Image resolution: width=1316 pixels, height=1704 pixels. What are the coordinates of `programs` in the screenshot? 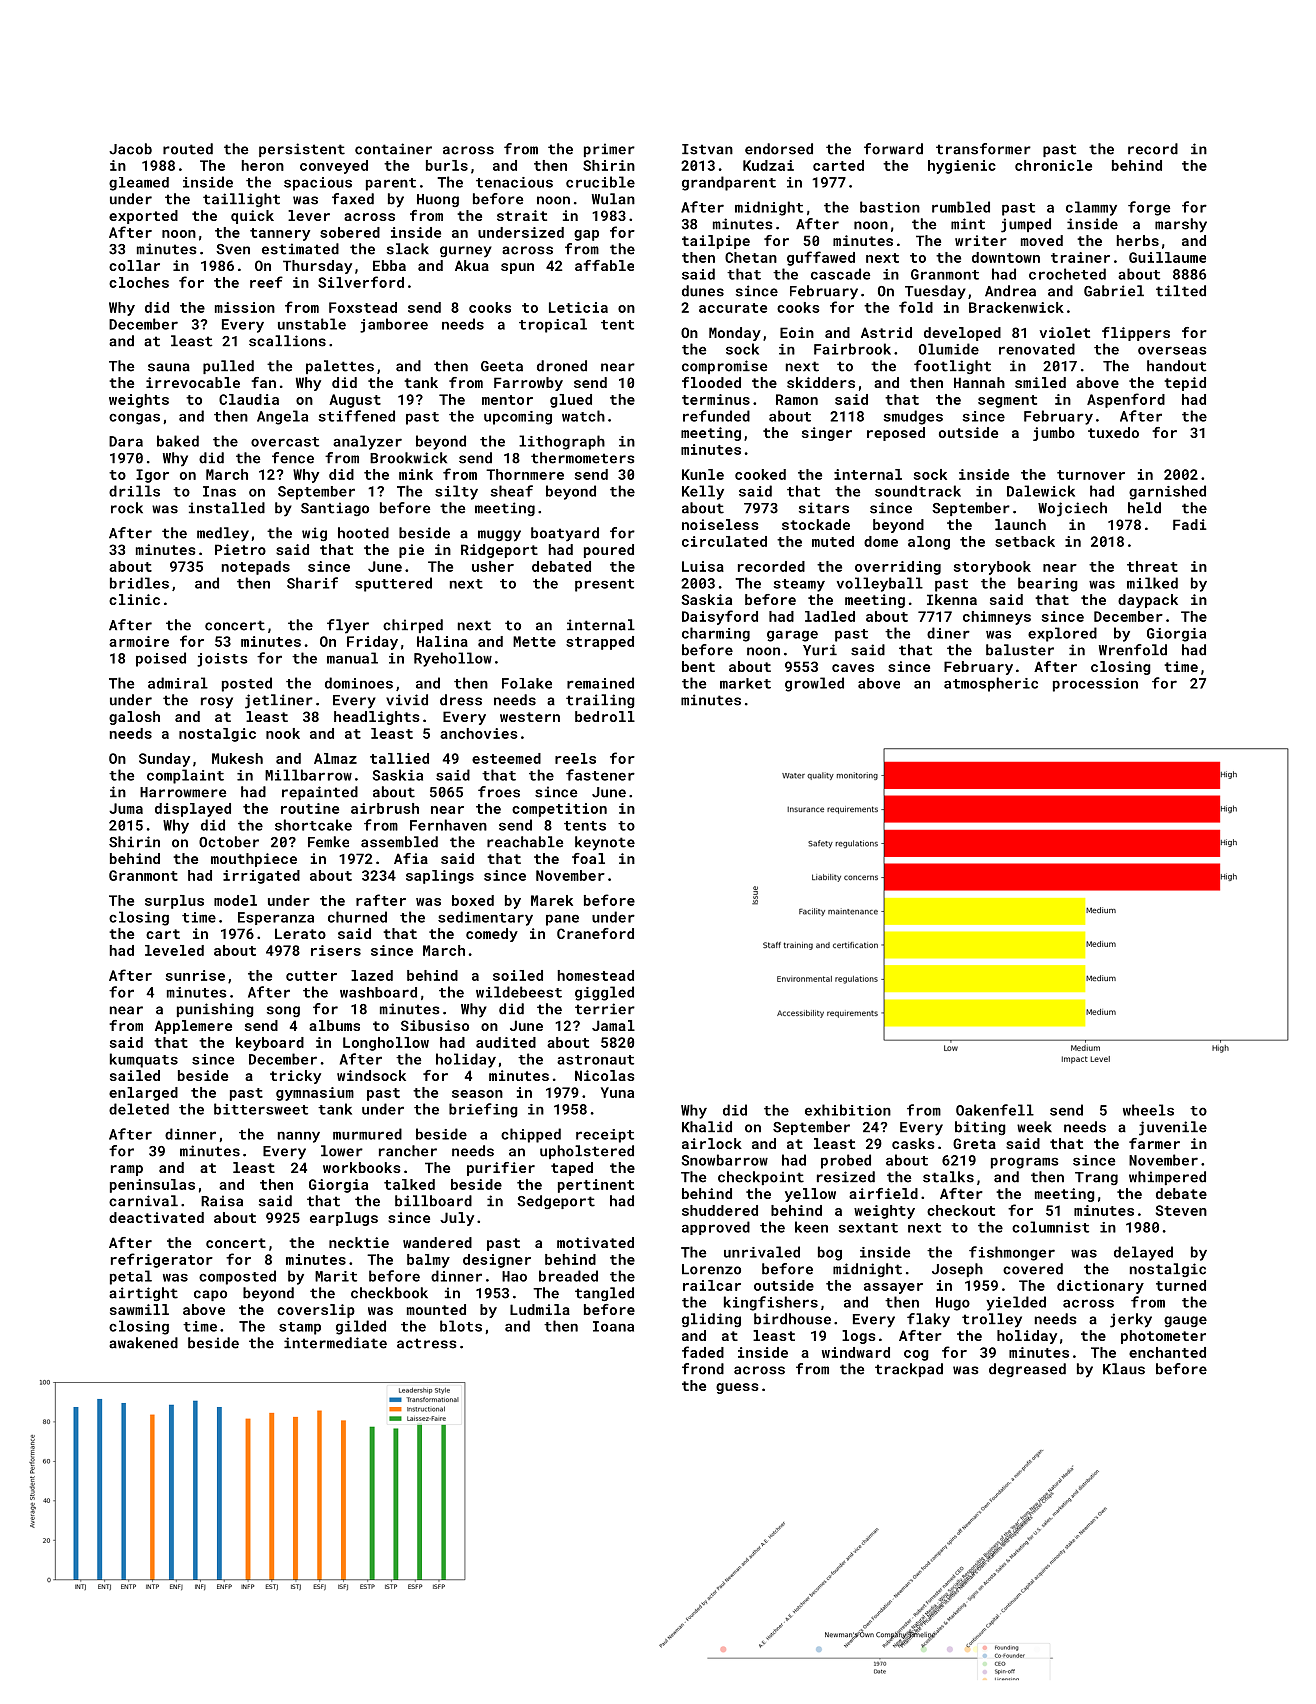 It's located at (1025, 1163).
